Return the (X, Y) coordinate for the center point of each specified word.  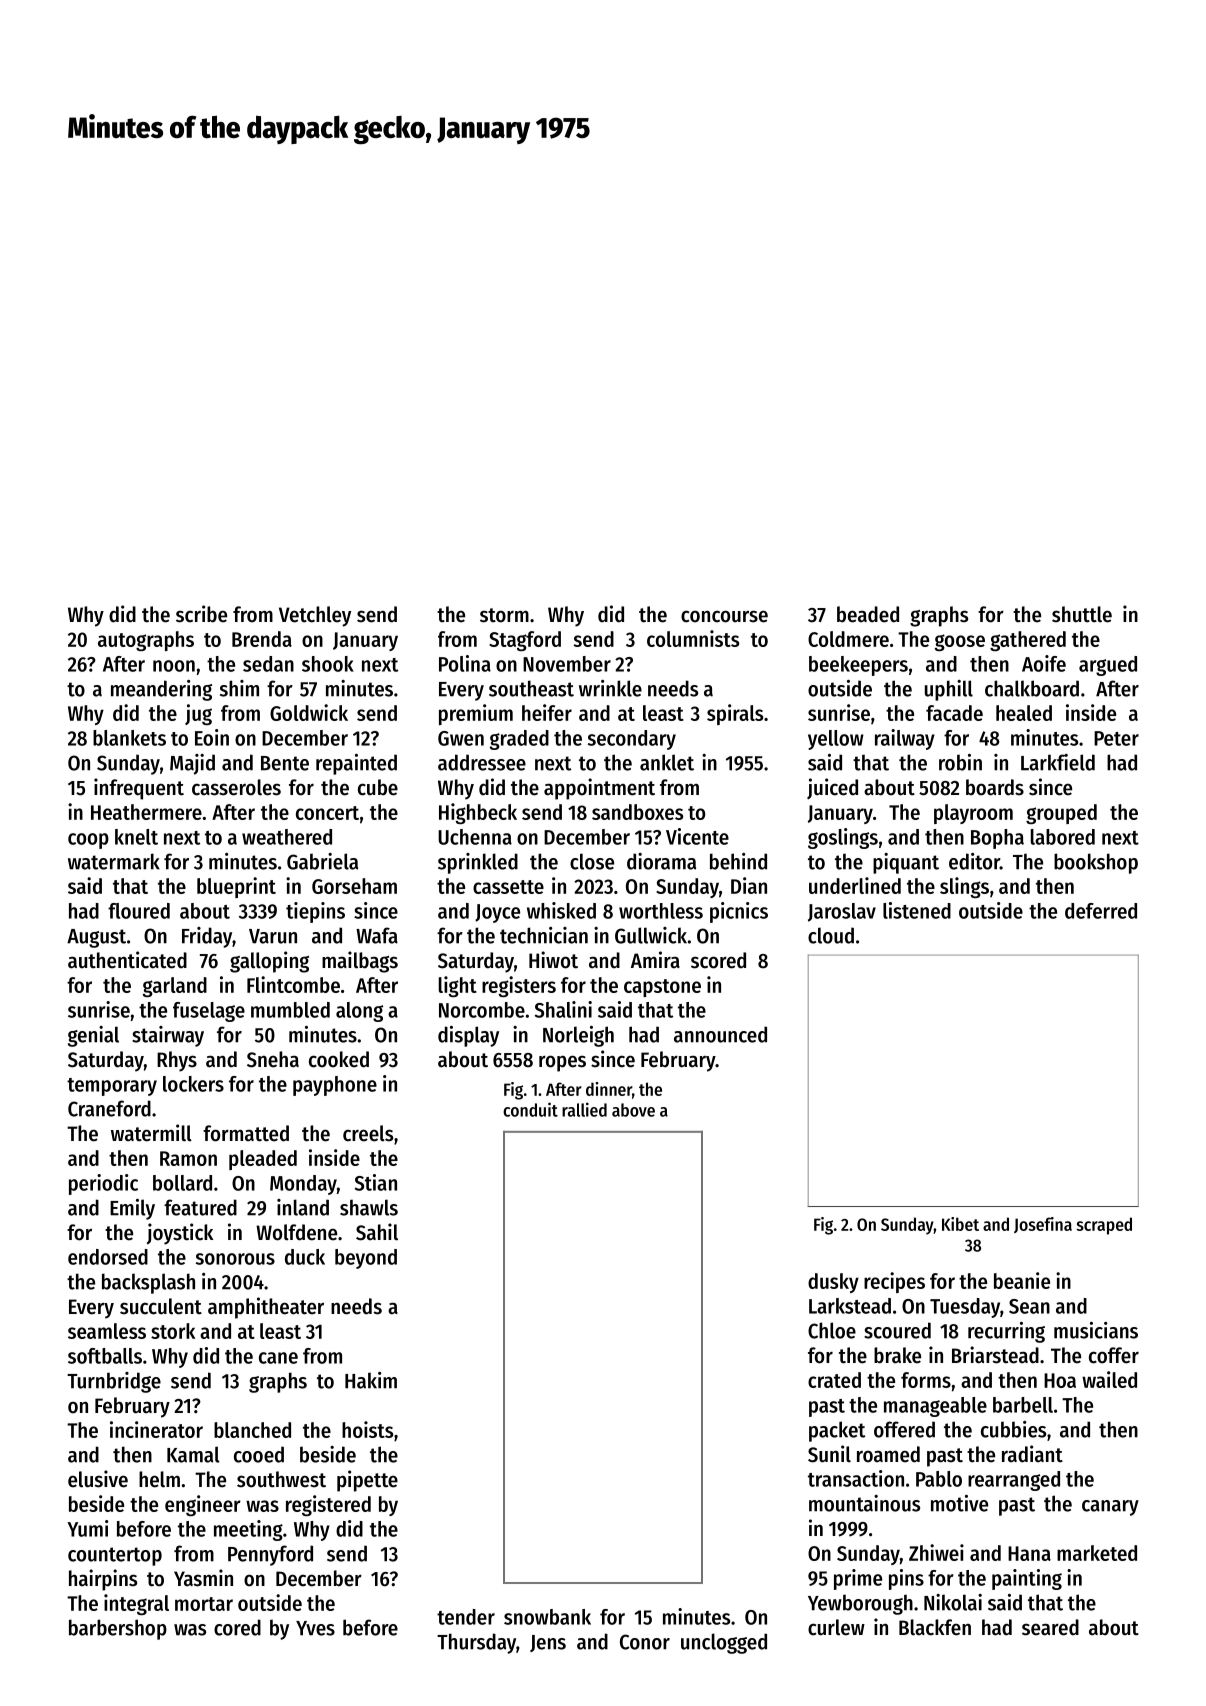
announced (720, 1034)
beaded (868, 614)
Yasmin (203, 1578)
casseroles (236, 787)
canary (1110, 1508)
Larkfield (1058, 762)
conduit (530, 1109)
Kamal (193, 1454)
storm (504, 615)
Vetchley (315, 616)
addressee (482, 762)
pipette (367, 1481)
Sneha (273, 1059)
